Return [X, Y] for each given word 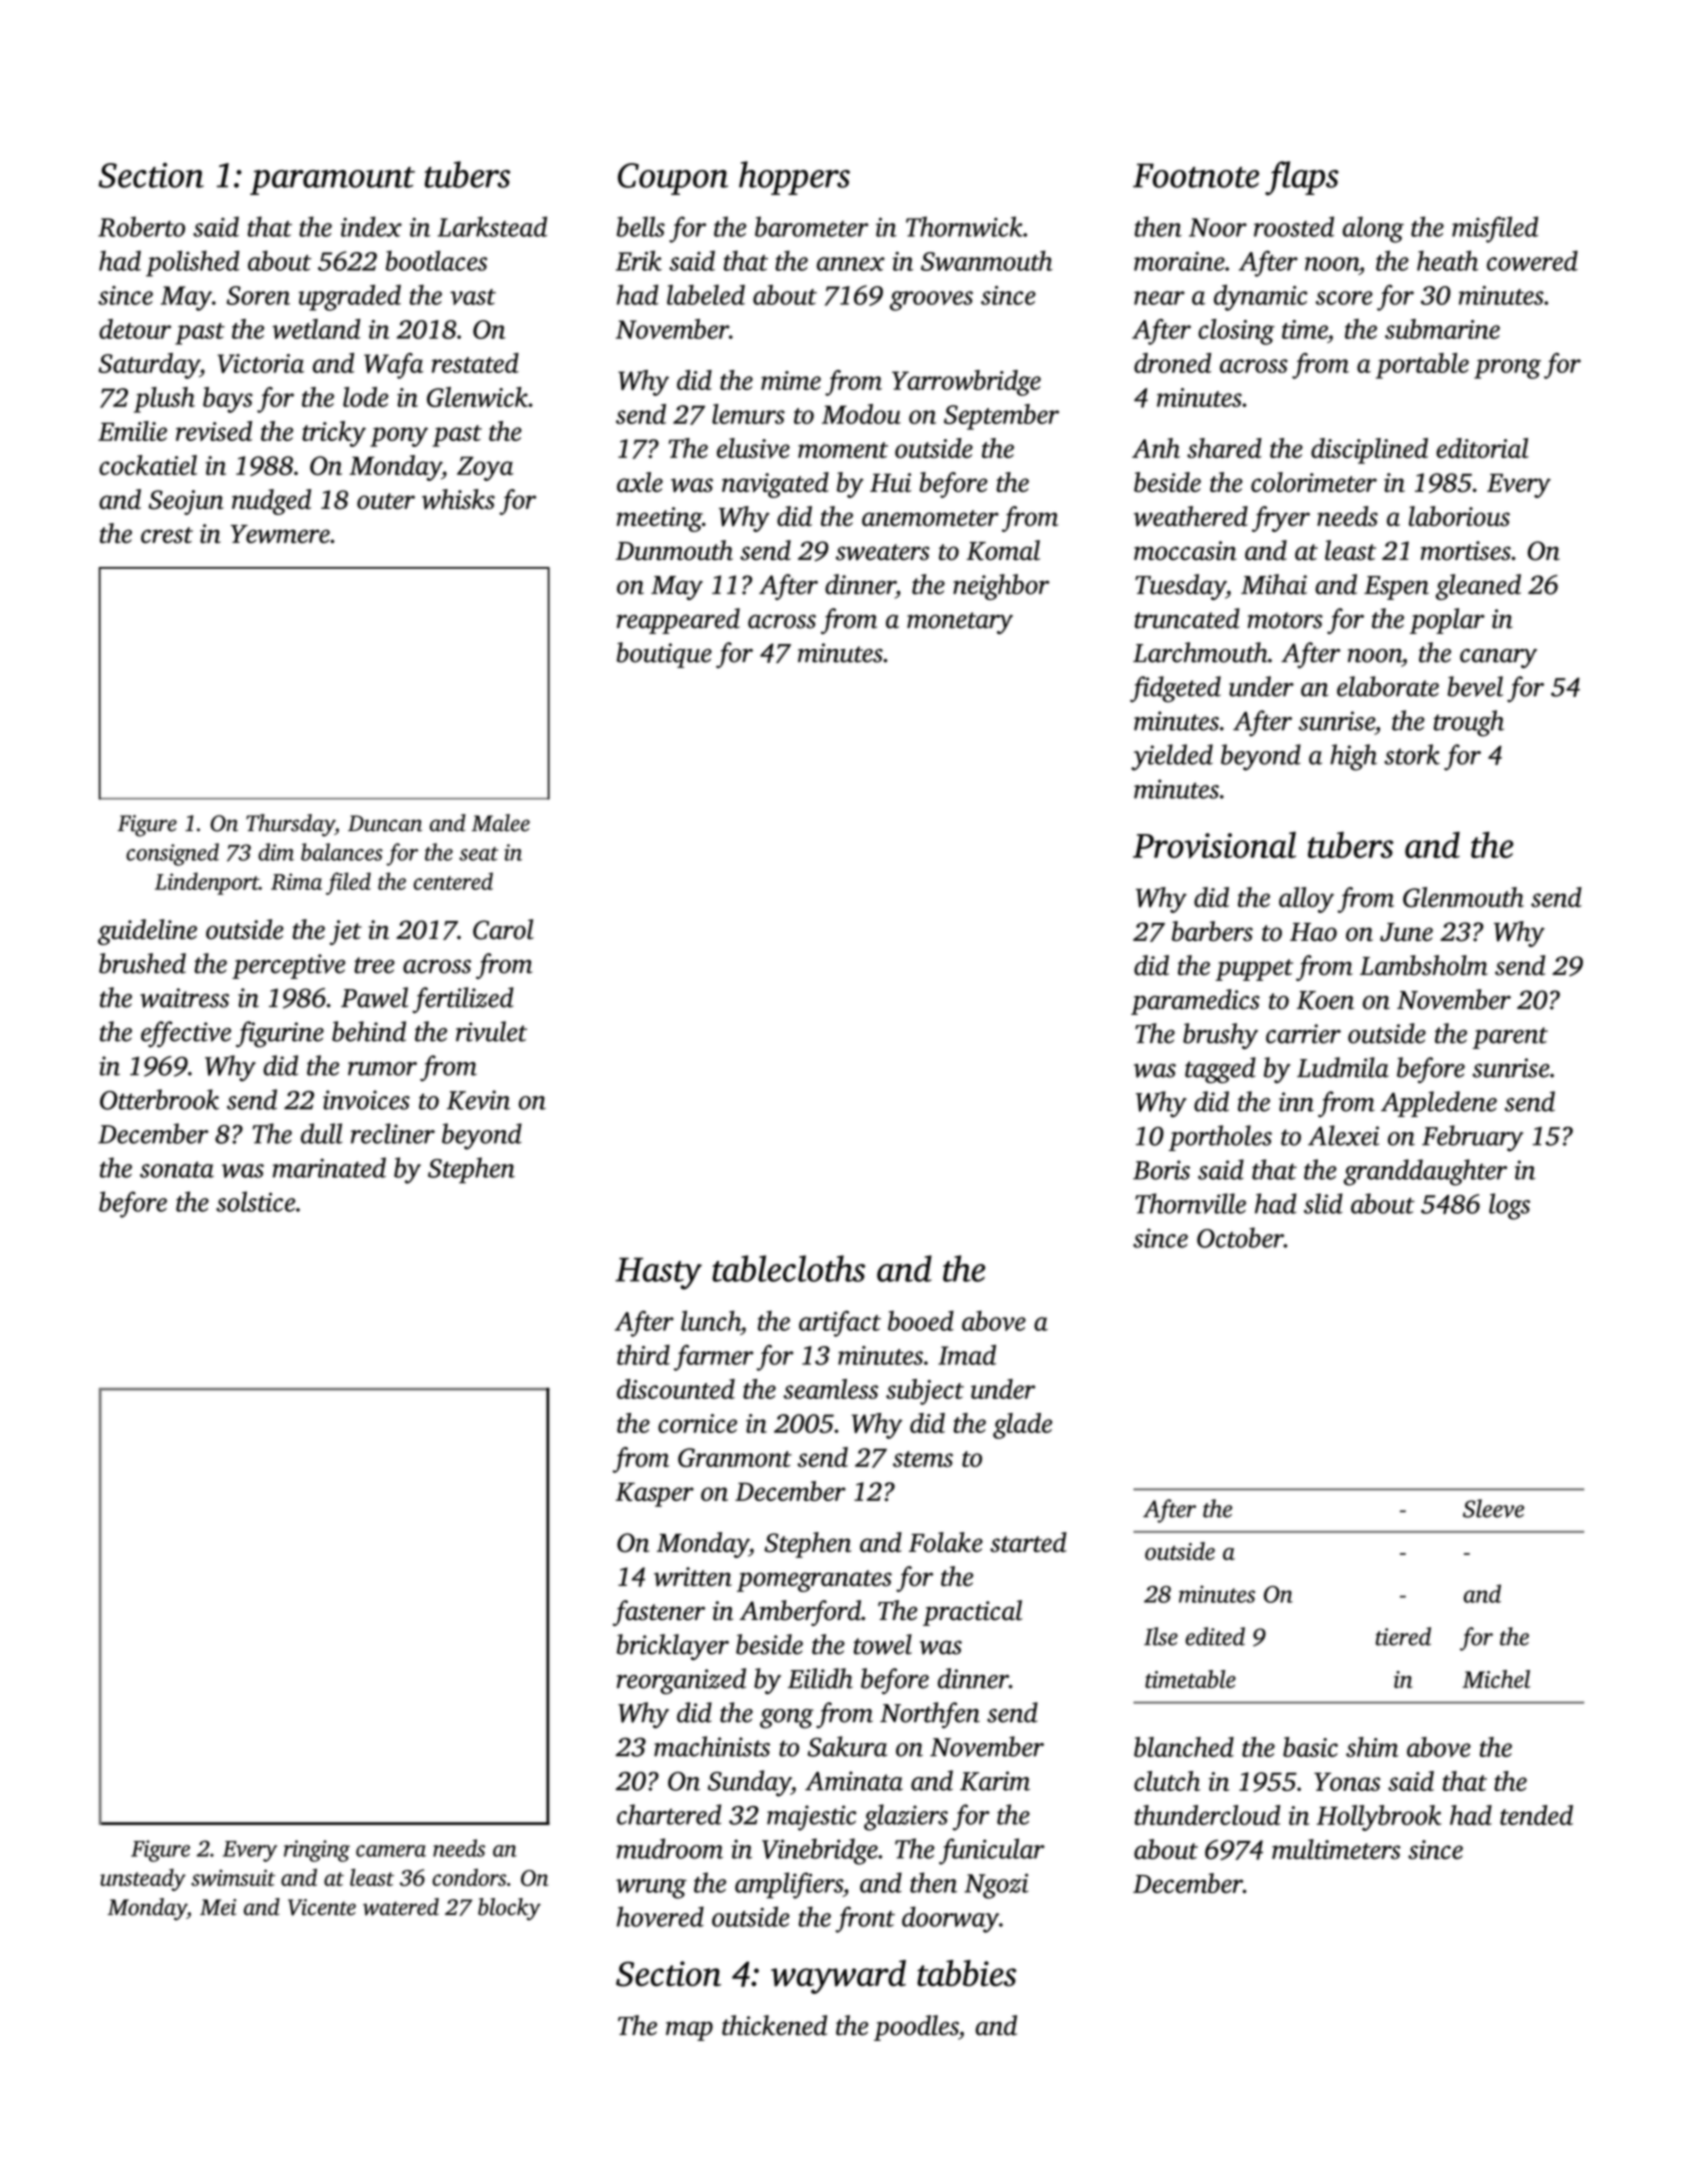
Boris [1161, 1170]
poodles [916, 2028]
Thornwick [964, 226]
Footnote [1196, 175]
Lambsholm [1424, 965]
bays [228, 400]
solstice [255, 1201]
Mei [218, 1907]
